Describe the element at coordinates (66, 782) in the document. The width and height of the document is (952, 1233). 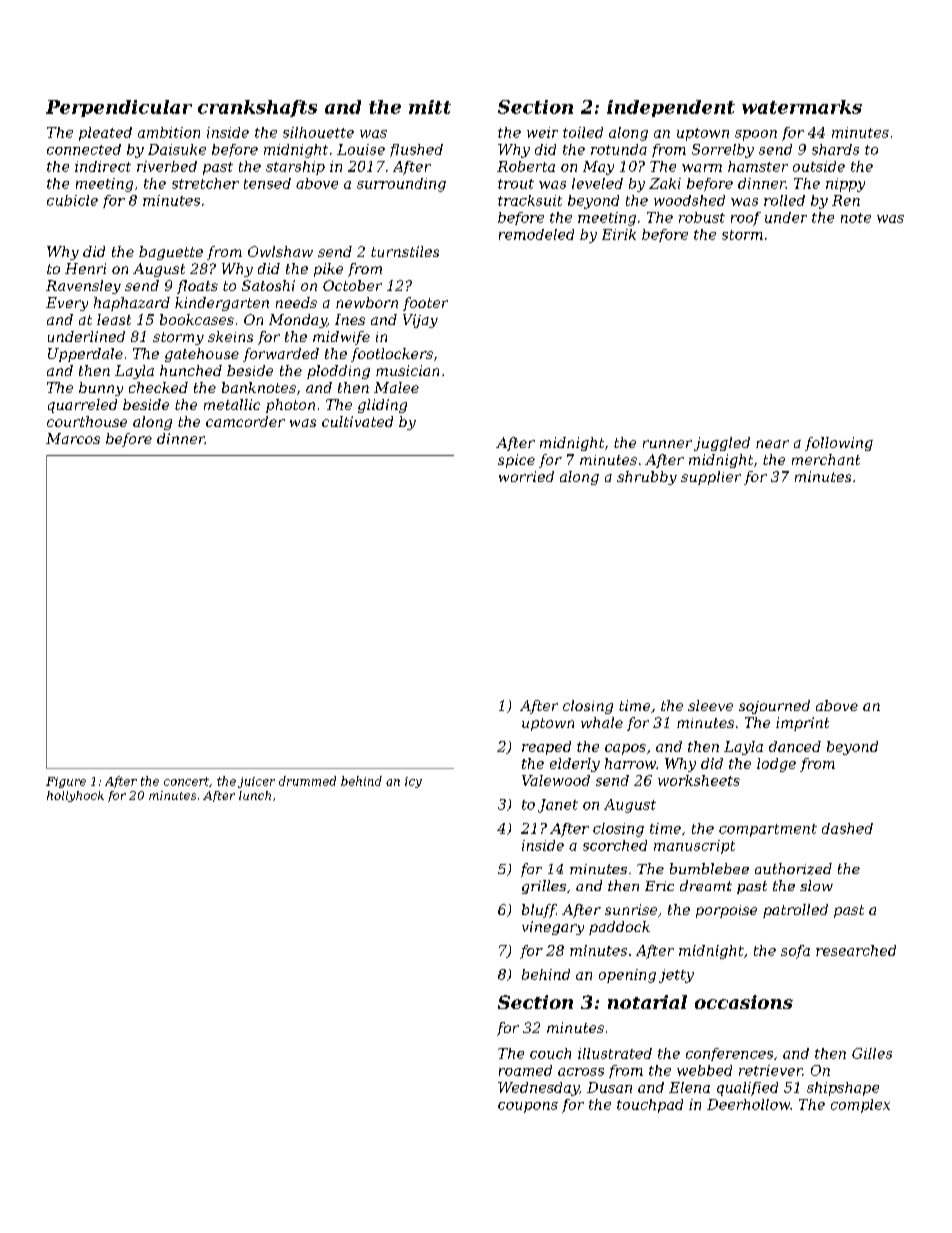
I see `Figure` at that location.
